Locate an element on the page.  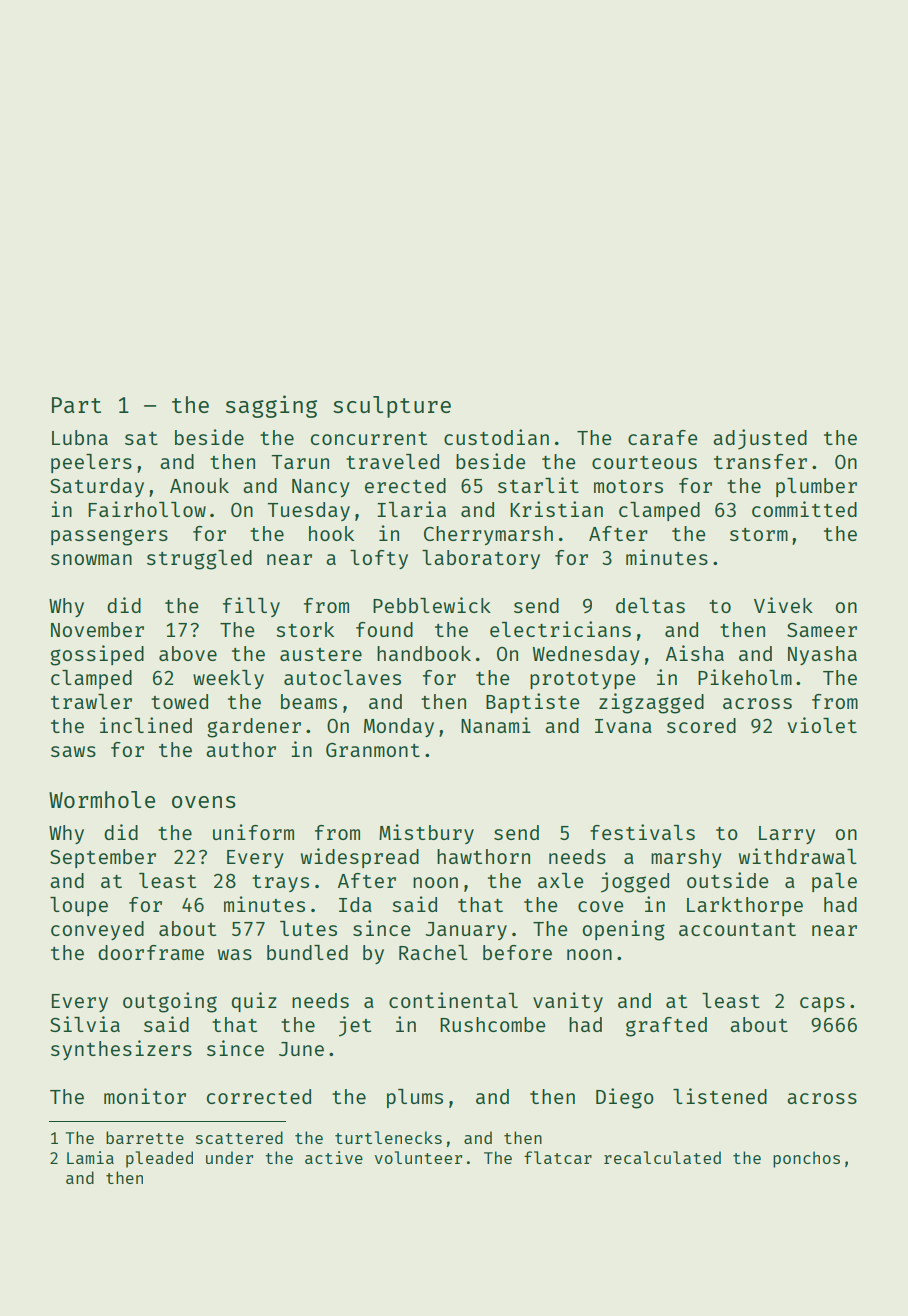
prototype is located at coordinates (583, 680).
